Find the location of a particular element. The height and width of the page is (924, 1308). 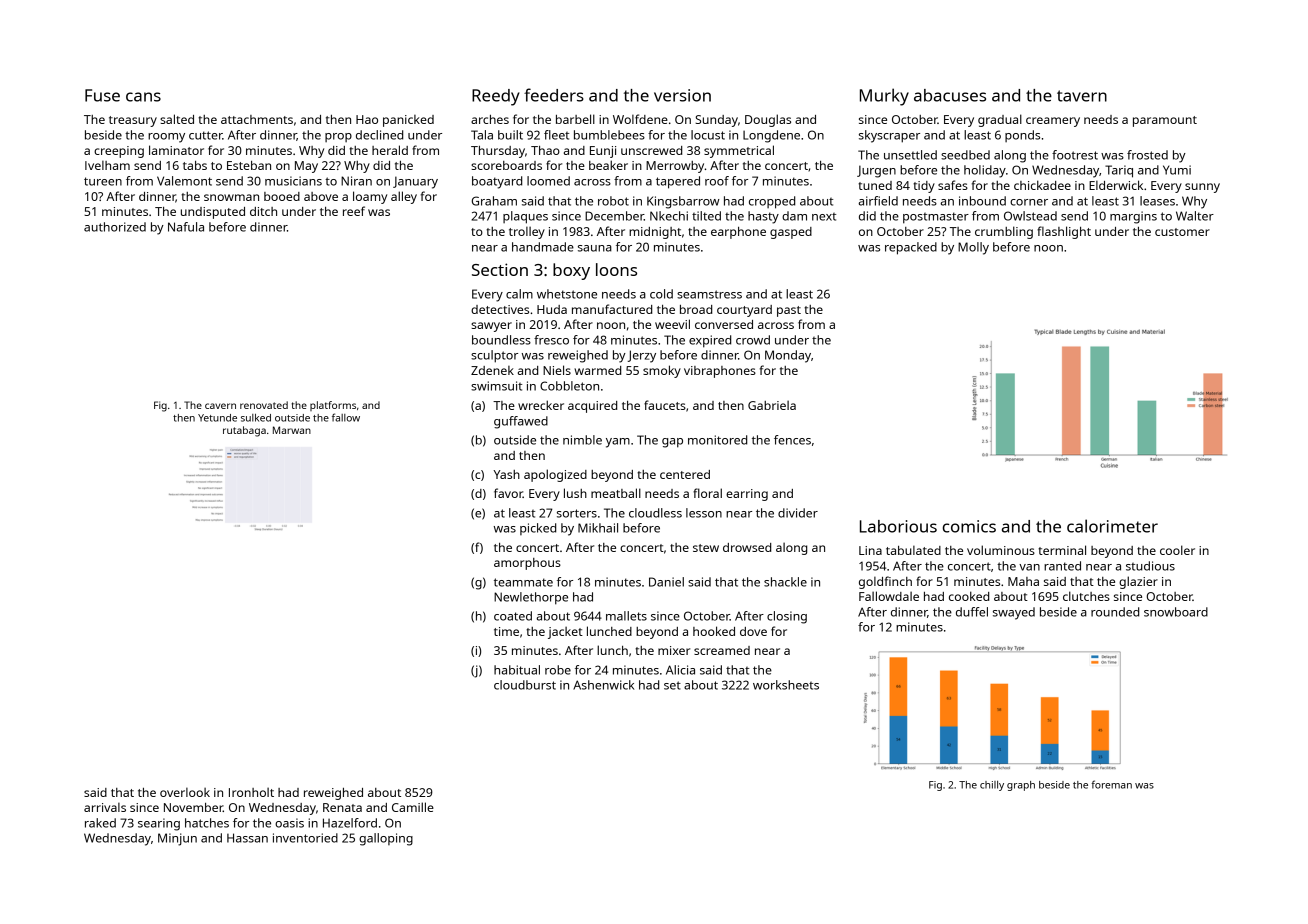

rutabaga is located at coordinates (244, 431).
